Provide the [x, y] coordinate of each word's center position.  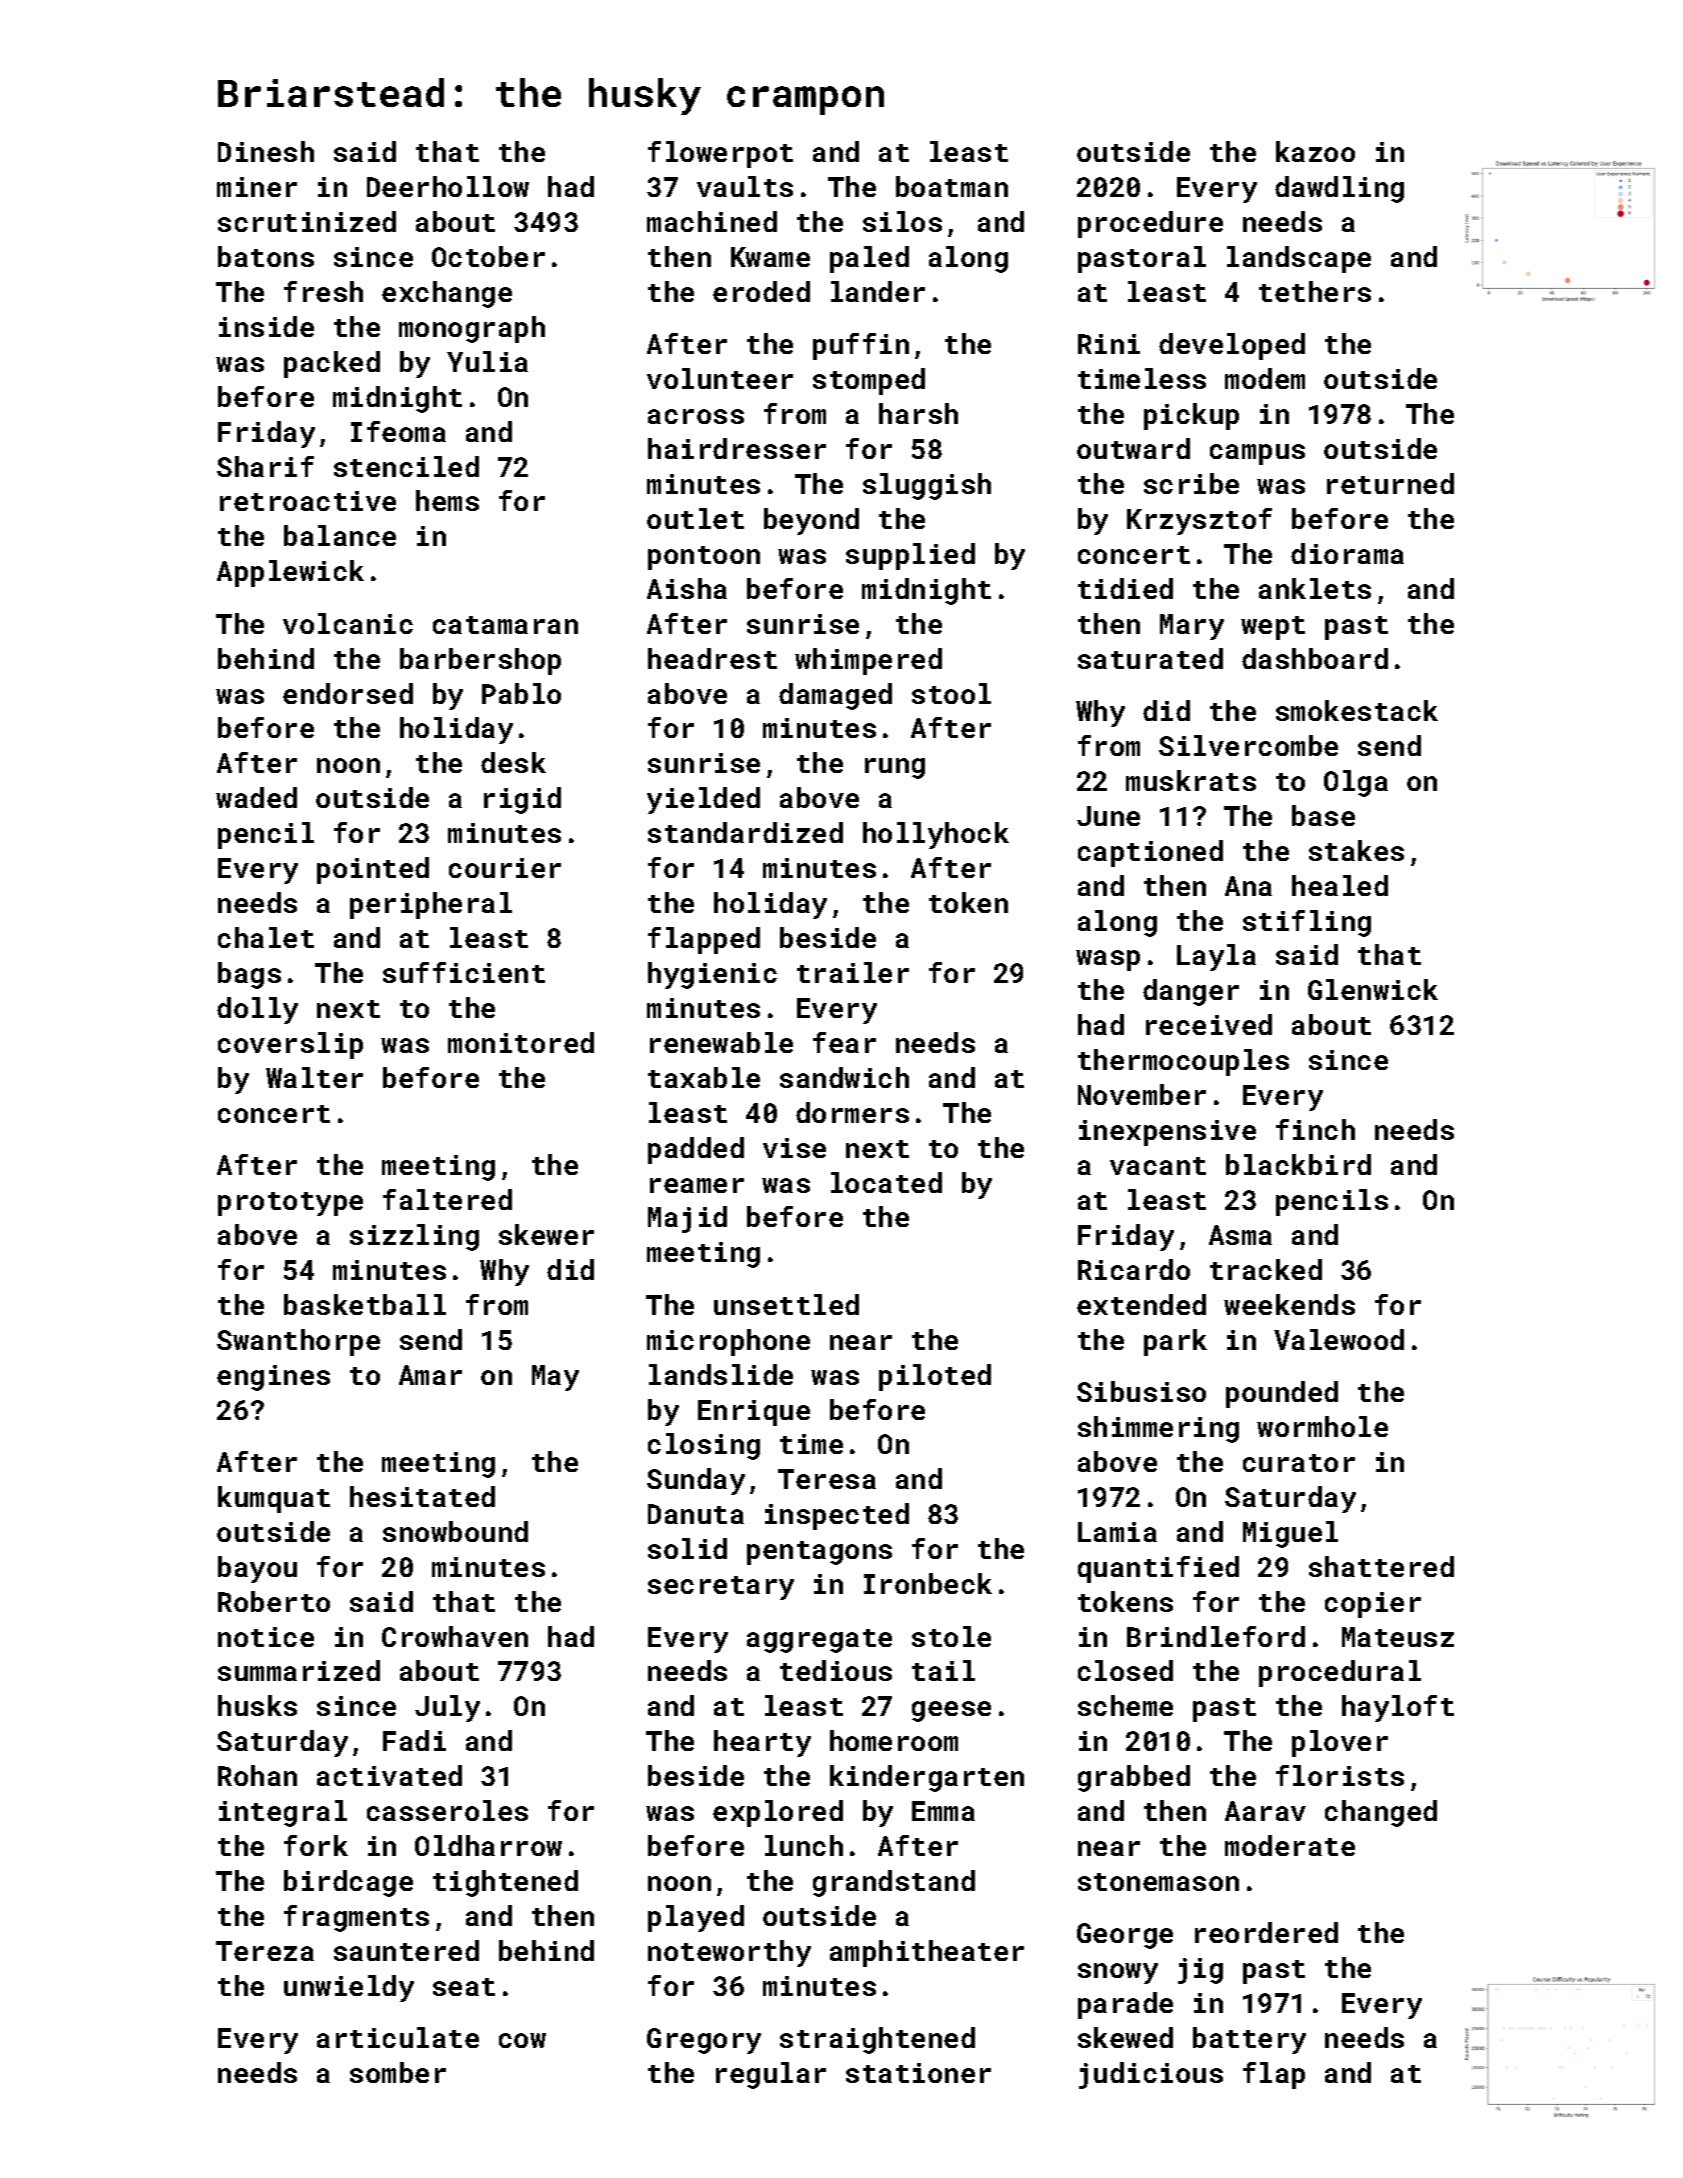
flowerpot [720, 154]
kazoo [1315, 151]
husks [257, 1705]
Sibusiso [1141, 1391]
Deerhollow [448, 186]
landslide [721, 1374]
